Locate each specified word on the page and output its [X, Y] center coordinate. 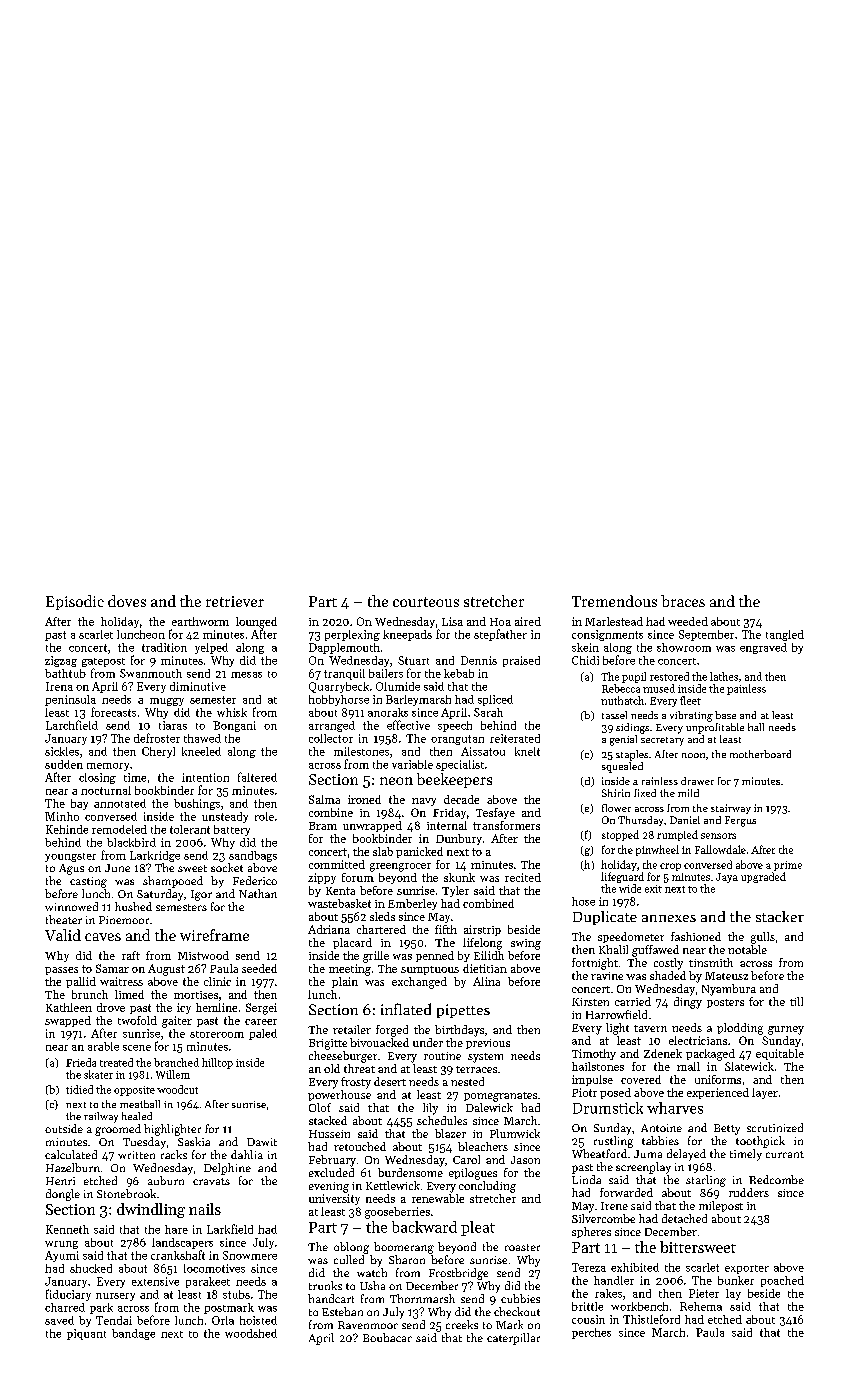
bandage [133, 1334]
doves [127, 601]
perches [591, 1333]
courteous [426, 602]
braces [683, 601]
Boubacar [387, 1337]
